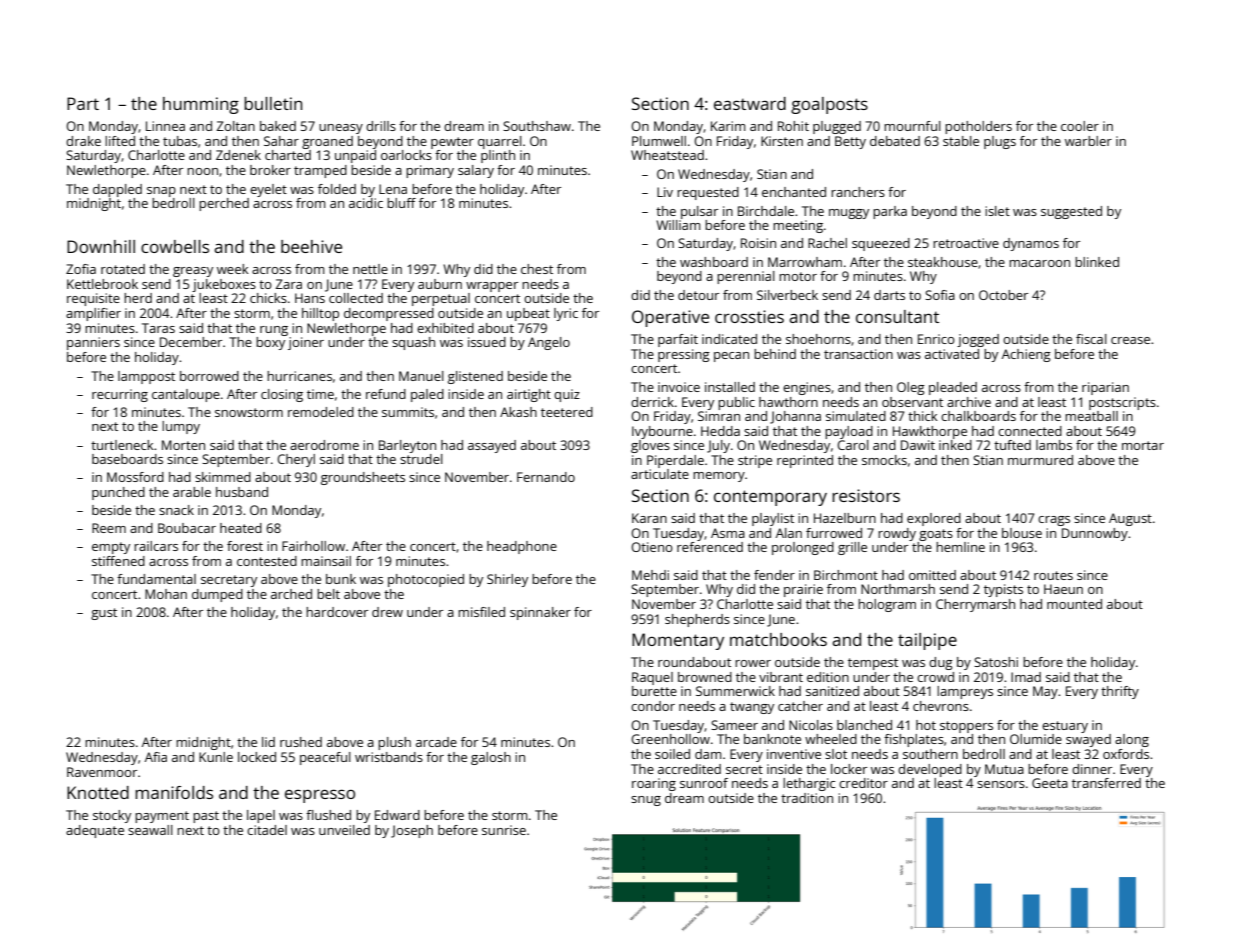 The height and width of the image is (952, 1233). What do you see at coordinates (180, 141) in the image?
I see `tubas` at bounding box center [180, 141].
